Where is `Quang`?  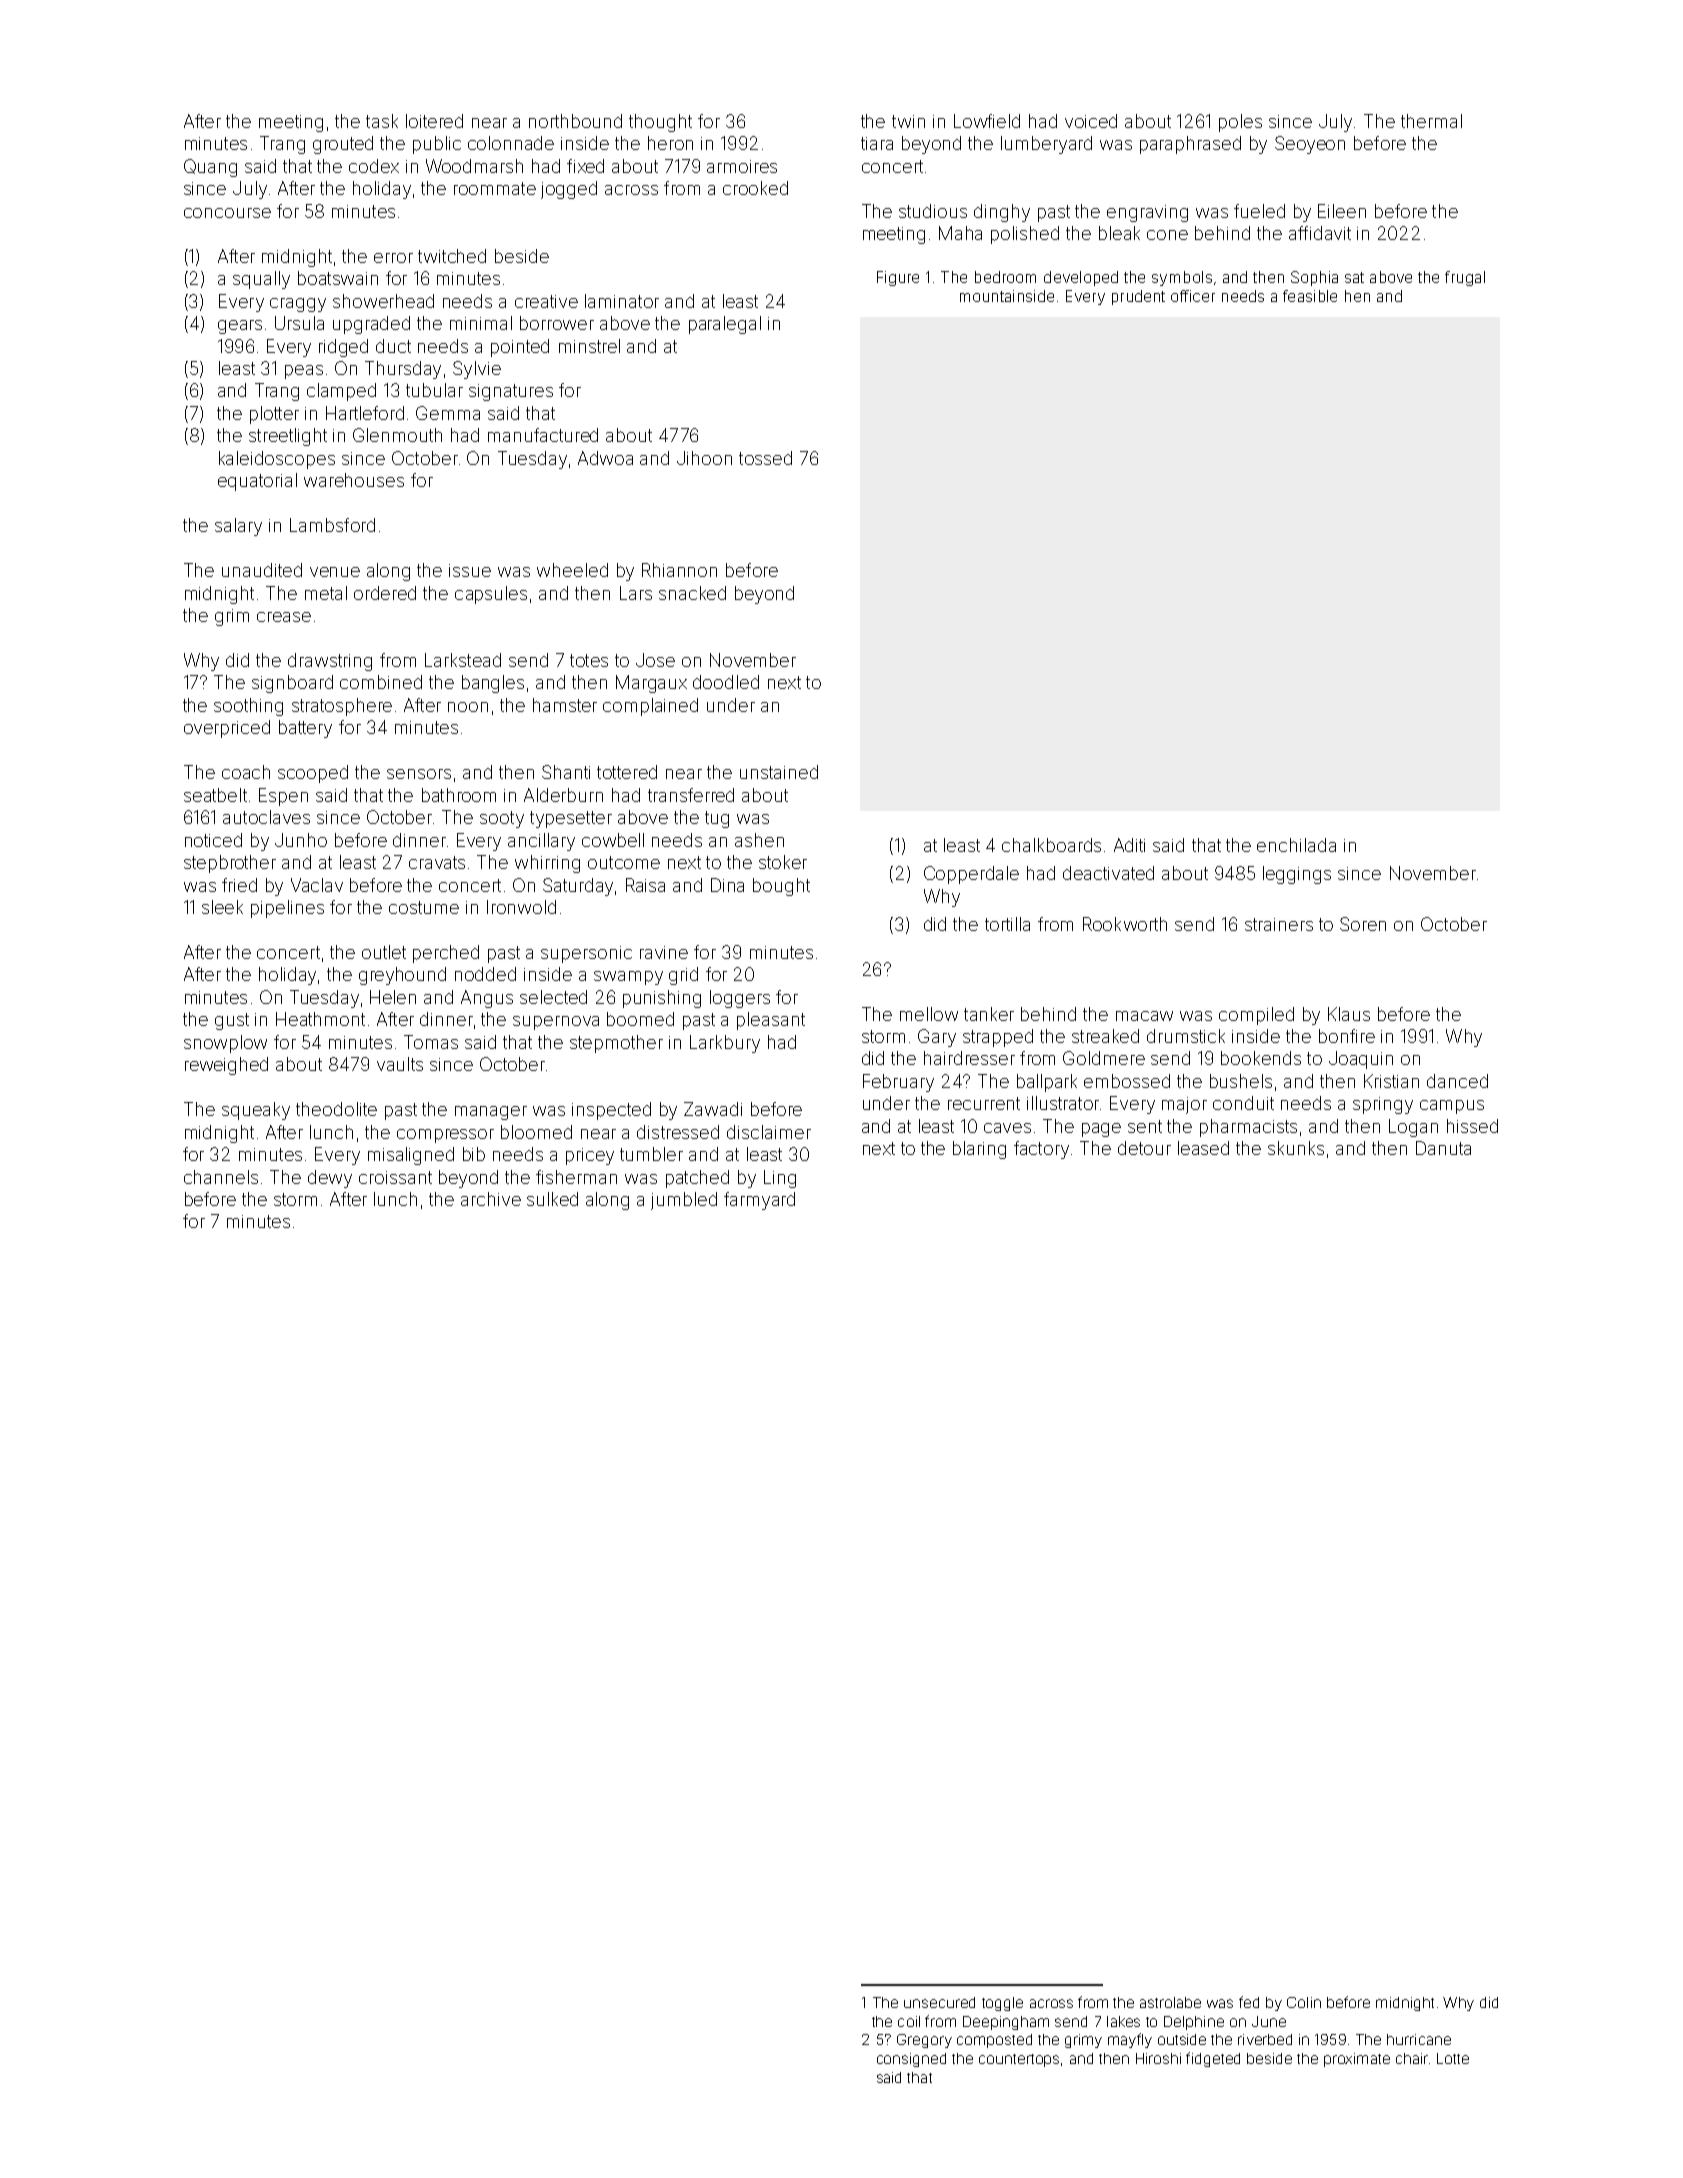
Quang is located at coordinates (210, 168).
